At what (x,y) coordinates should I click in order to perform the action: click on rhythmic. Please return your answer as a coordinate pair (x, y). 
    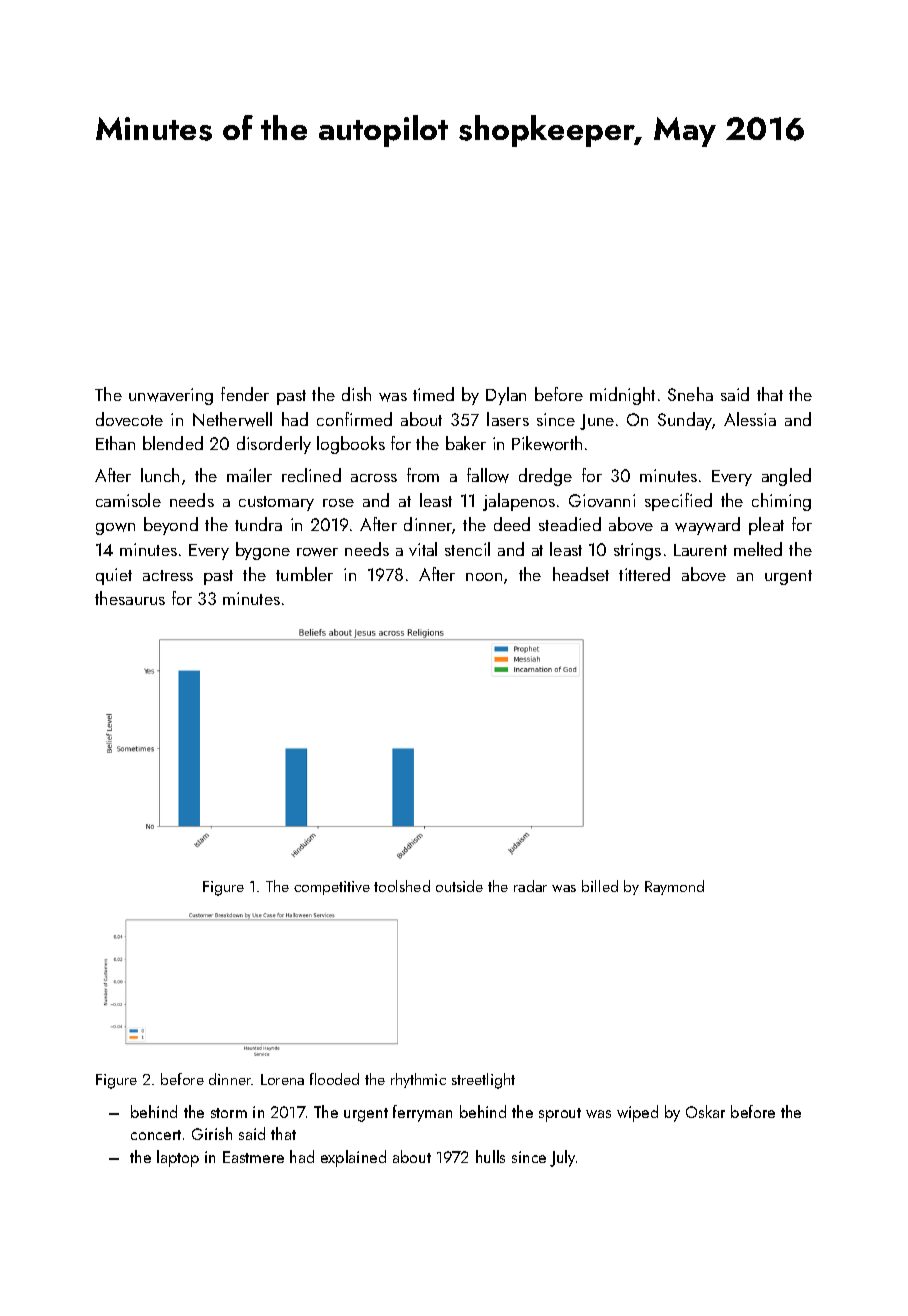
    Looking at the image, I should click on (418, 1080).
